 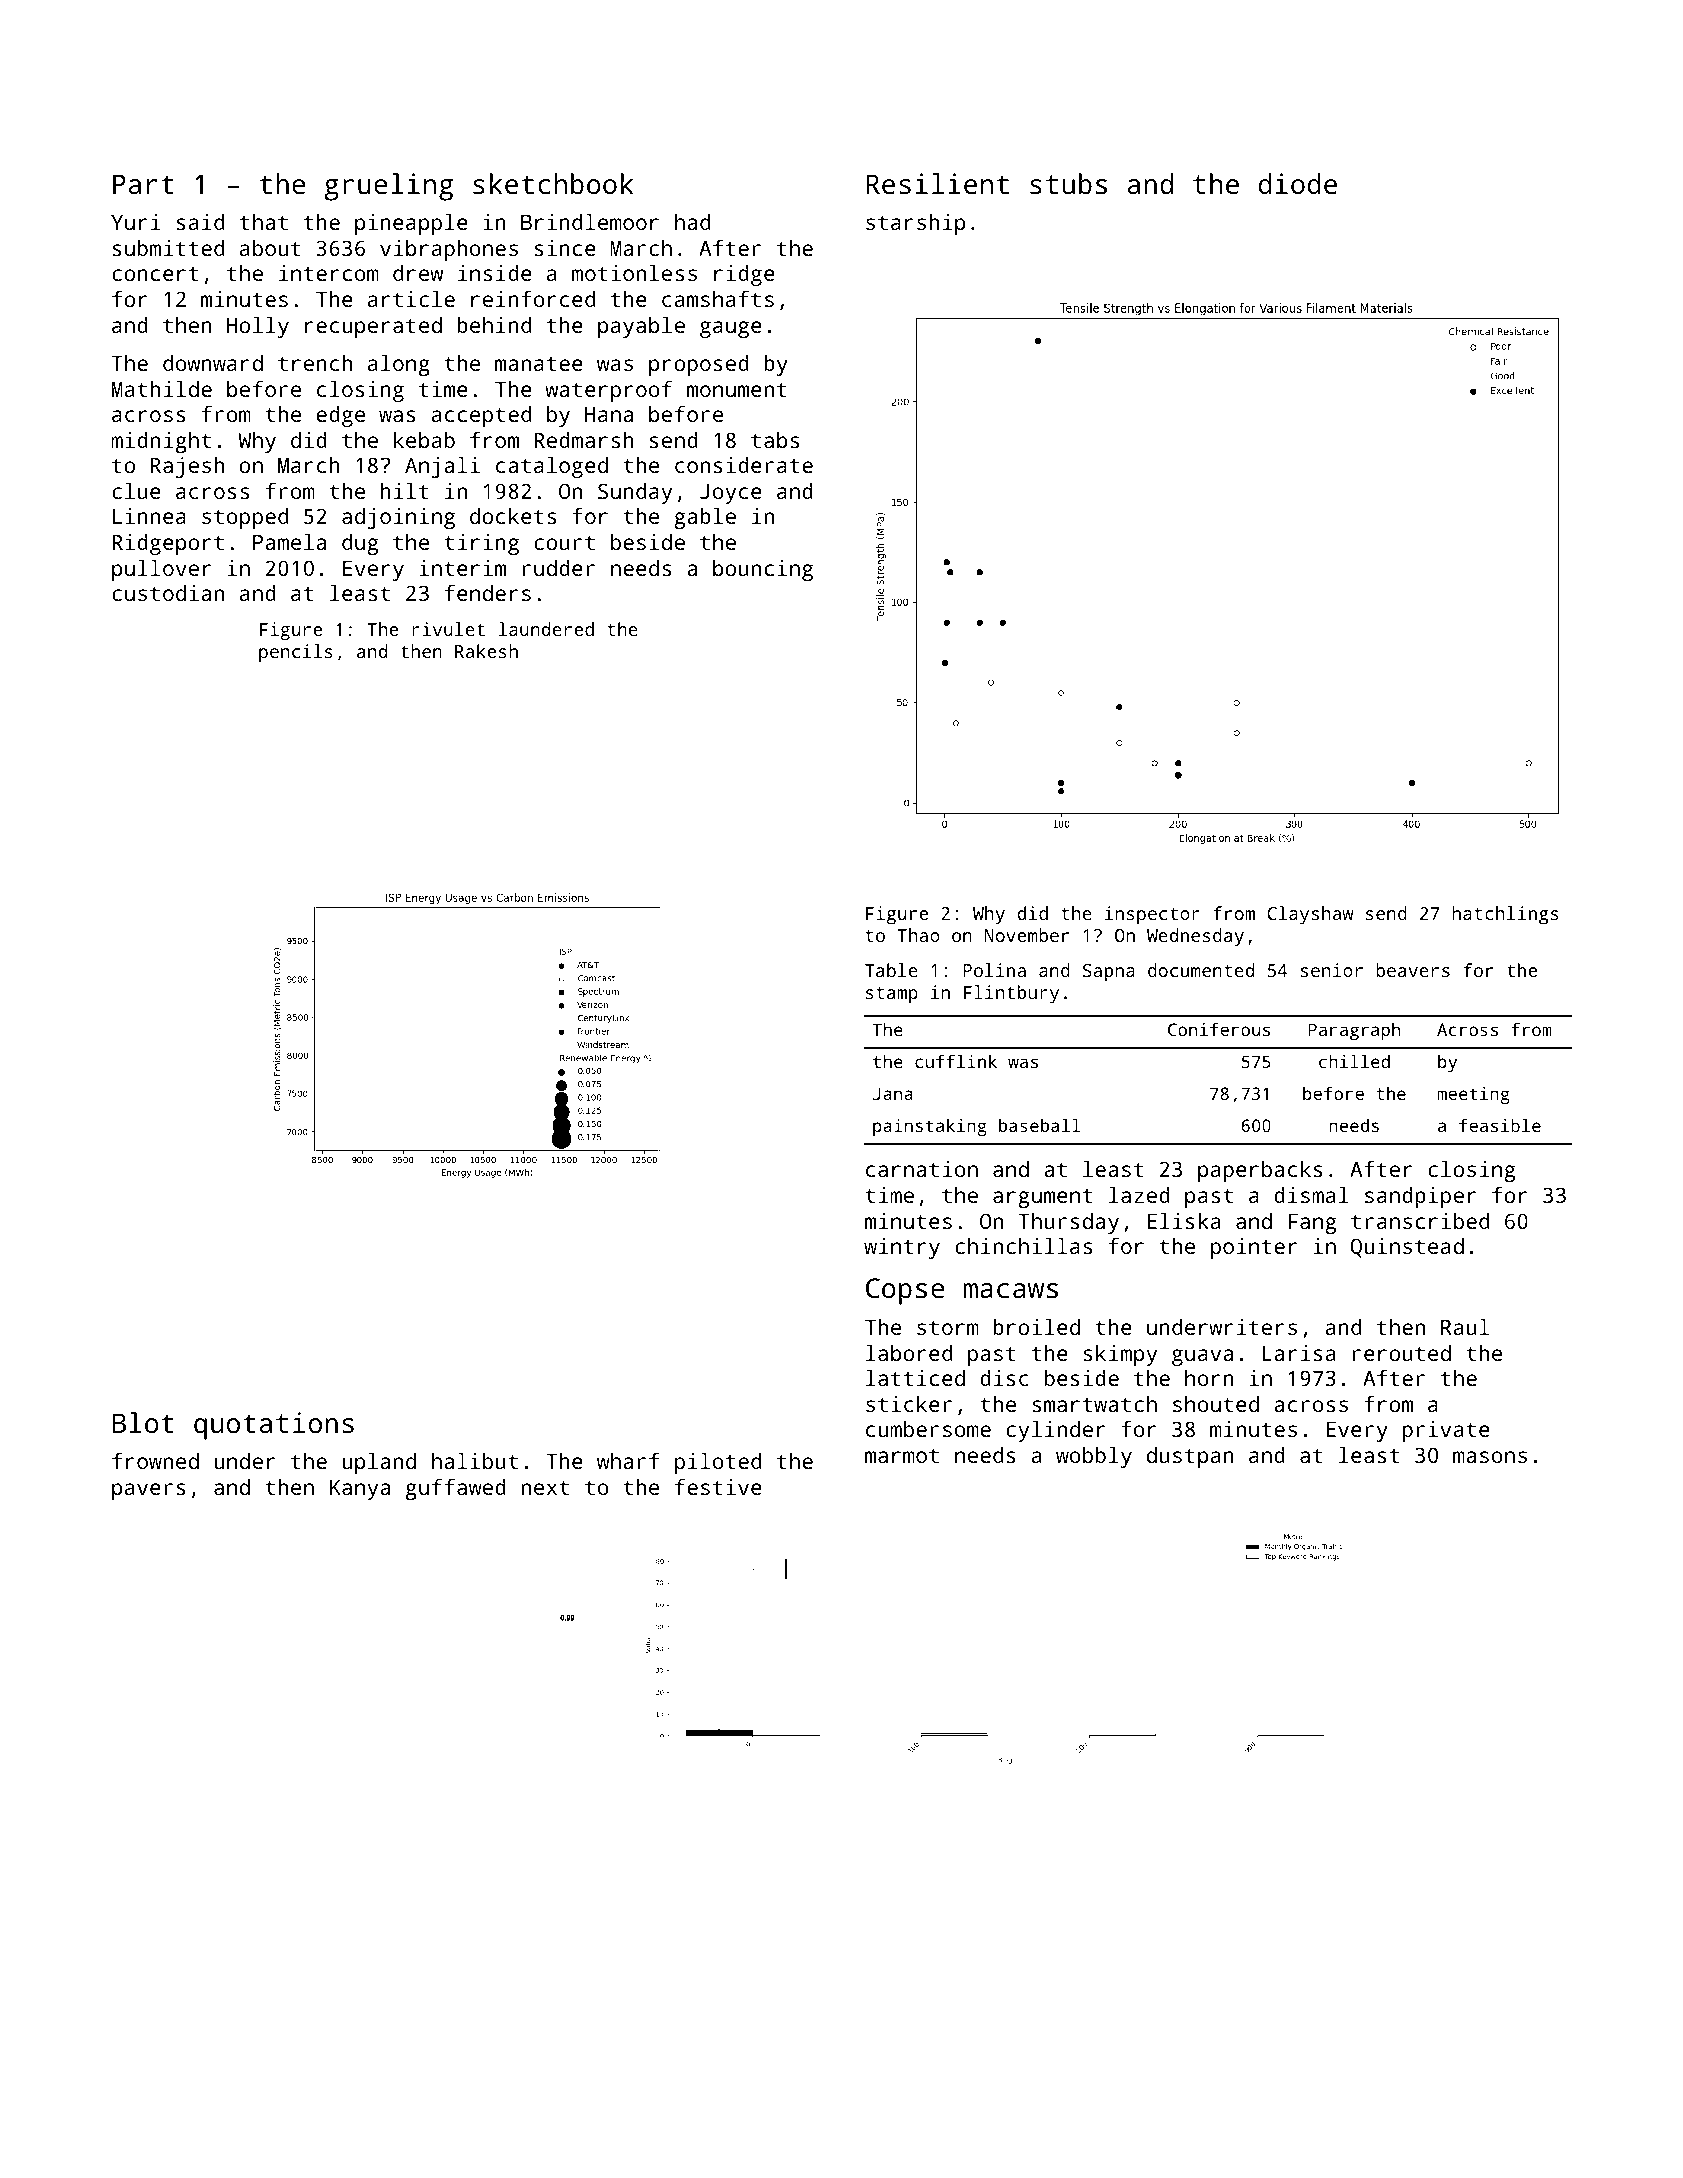 What do you see at coordinates (405, 491) in the document?
I see `hilt` at bounding box center [405, 491].
